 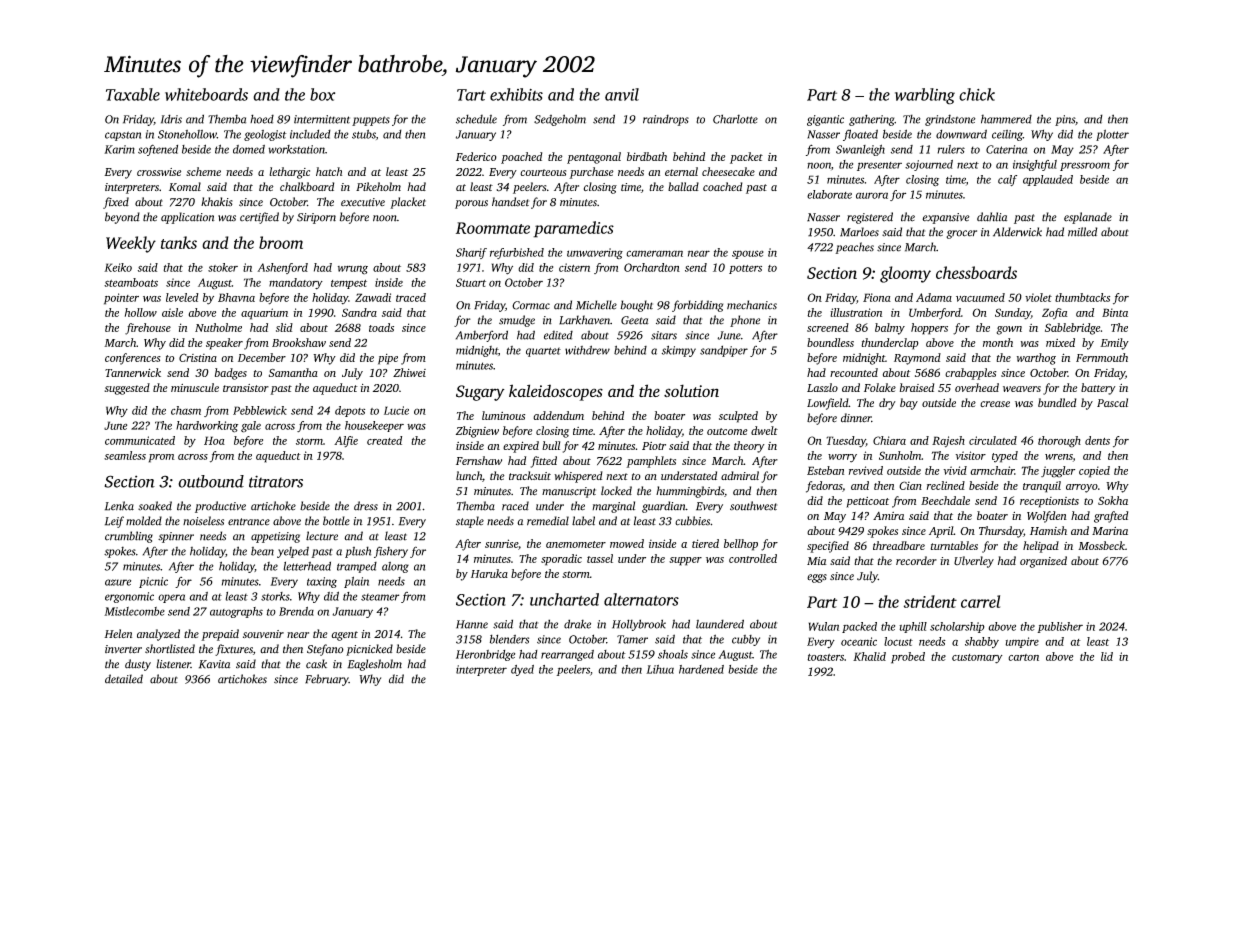 What do you see at coordinates (935, 313) in the screenshot?
I see `Umberford` at bounding box center [935, 313].
